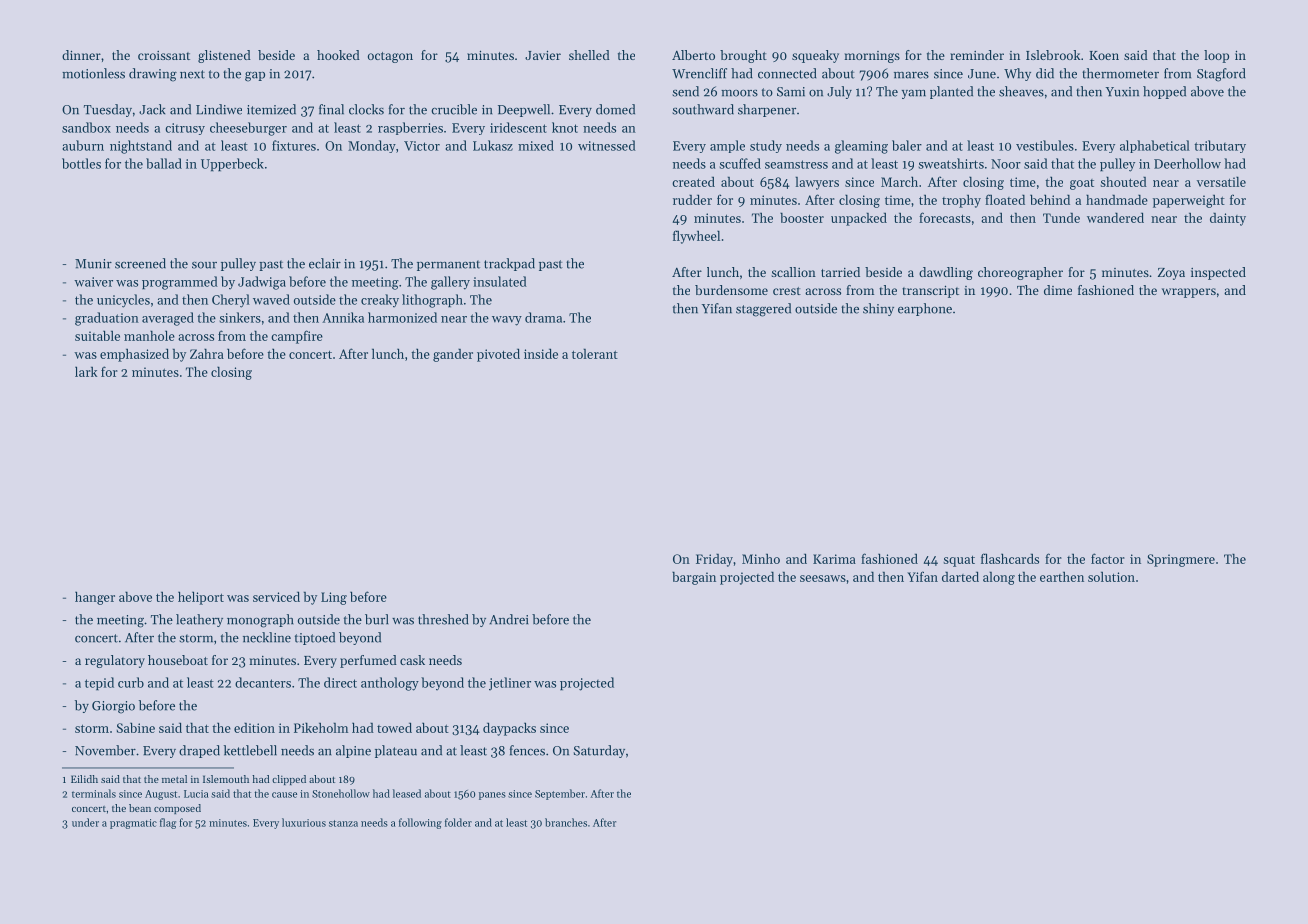  Describe the element at coordinates (761, 559) in the image. I see `Minho` at that location.
